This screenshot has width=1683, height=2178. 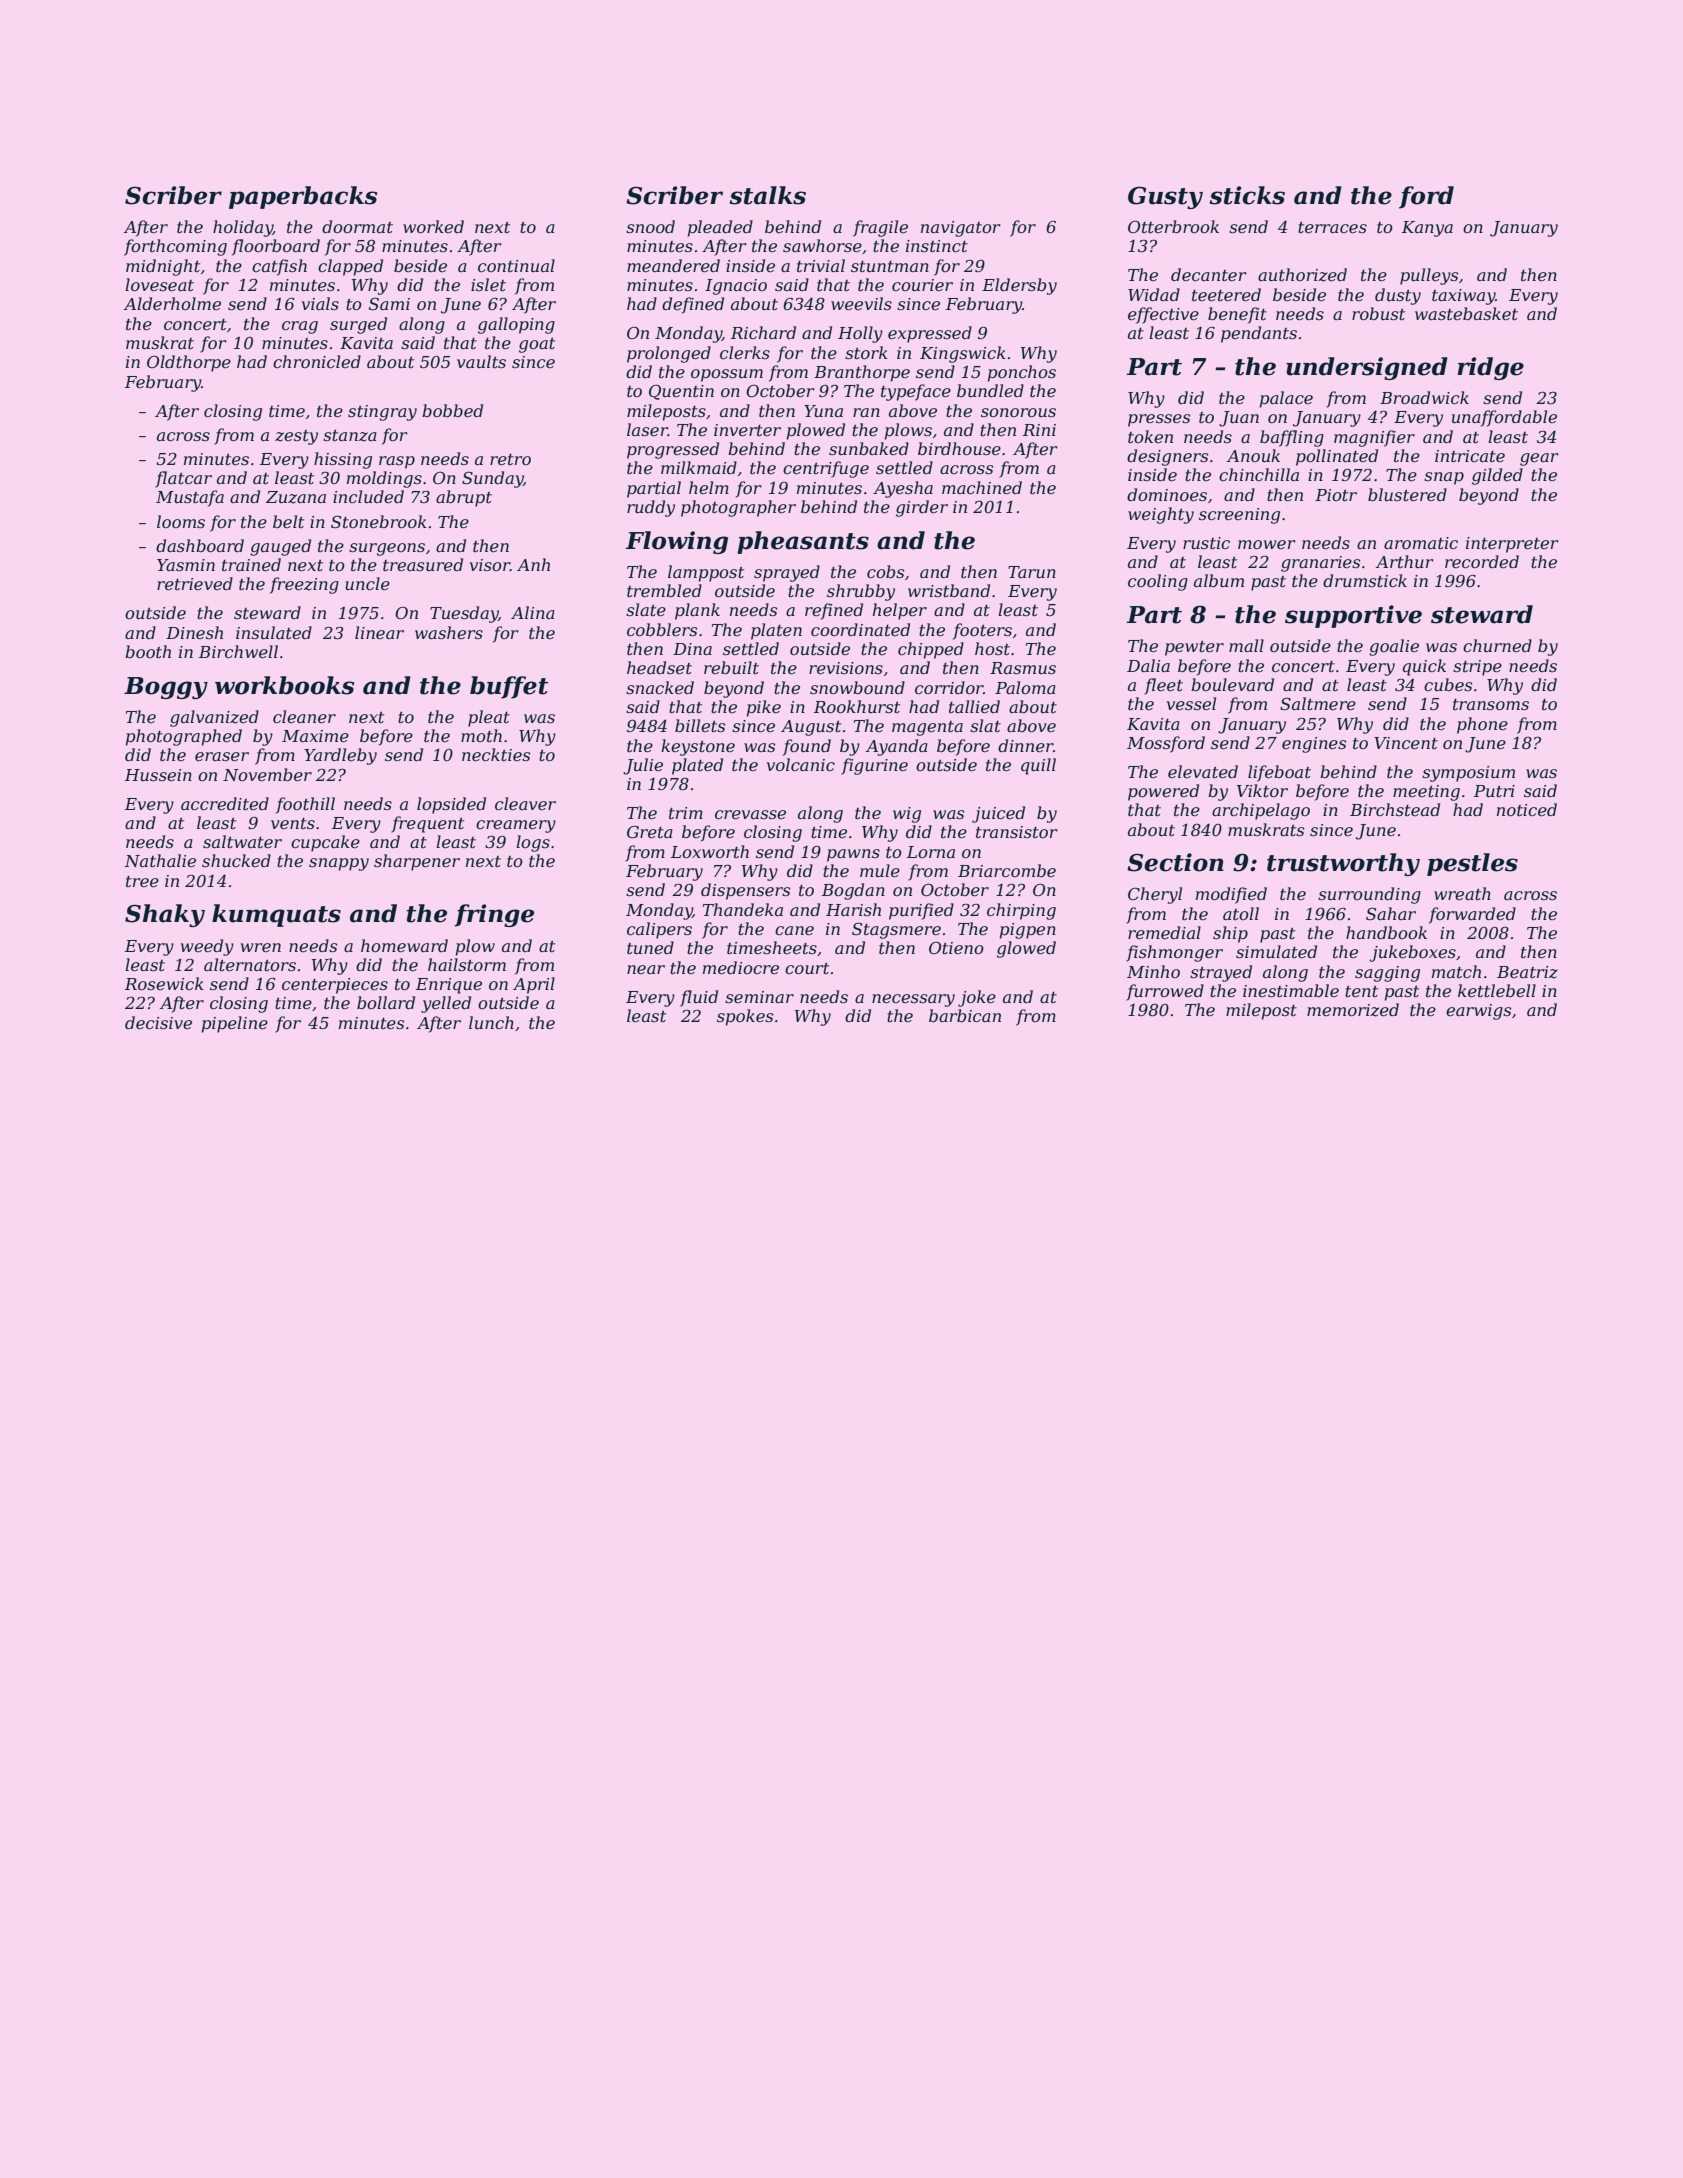 I want to click on lifeboat, so click(x=1279, y=773).
